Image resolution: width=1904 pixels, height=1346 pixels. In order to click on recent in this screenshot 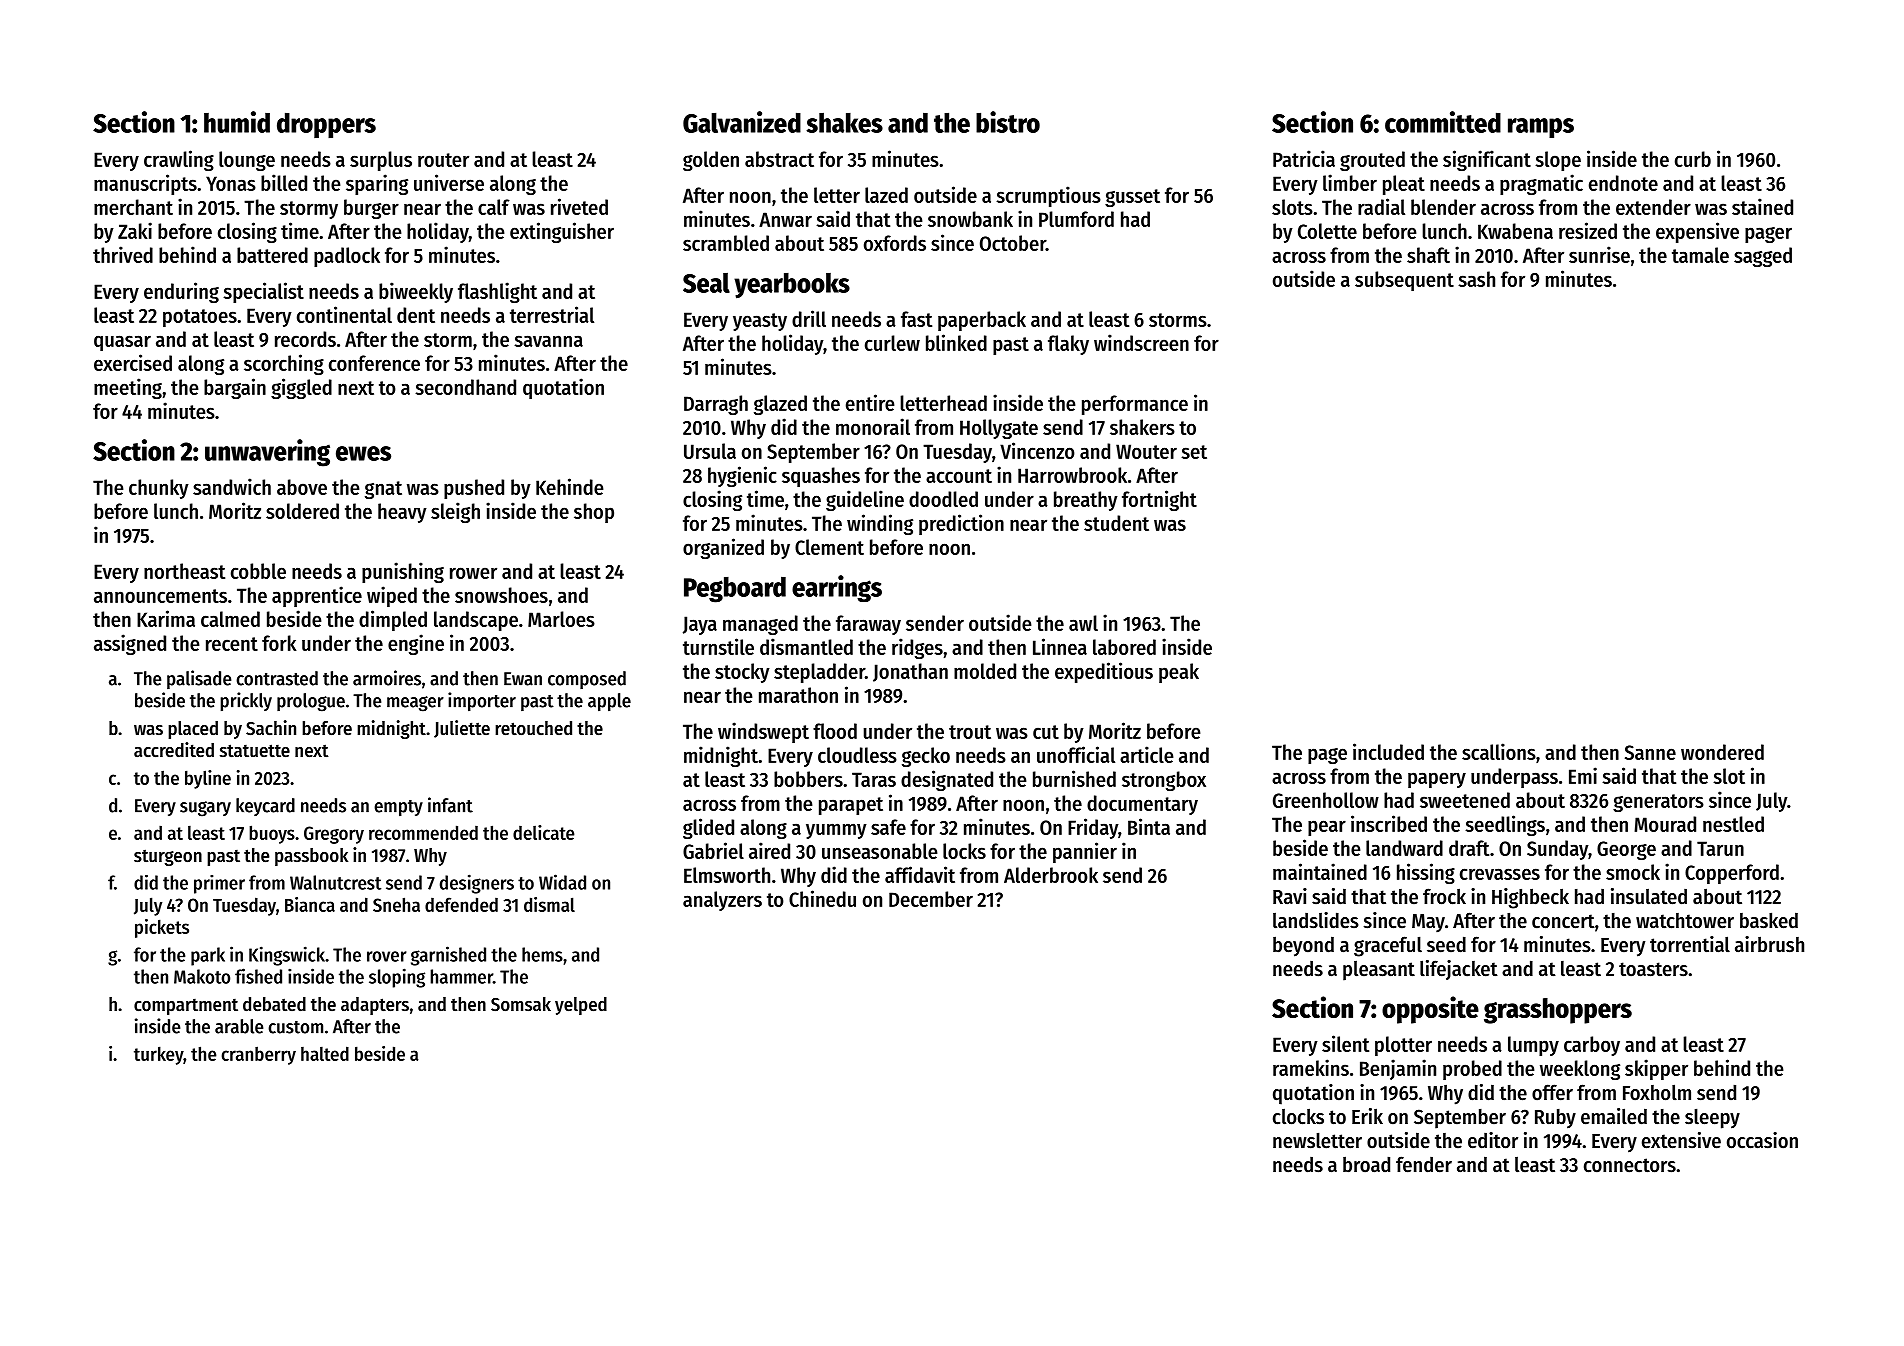, I will do `click(232, 644)`.
